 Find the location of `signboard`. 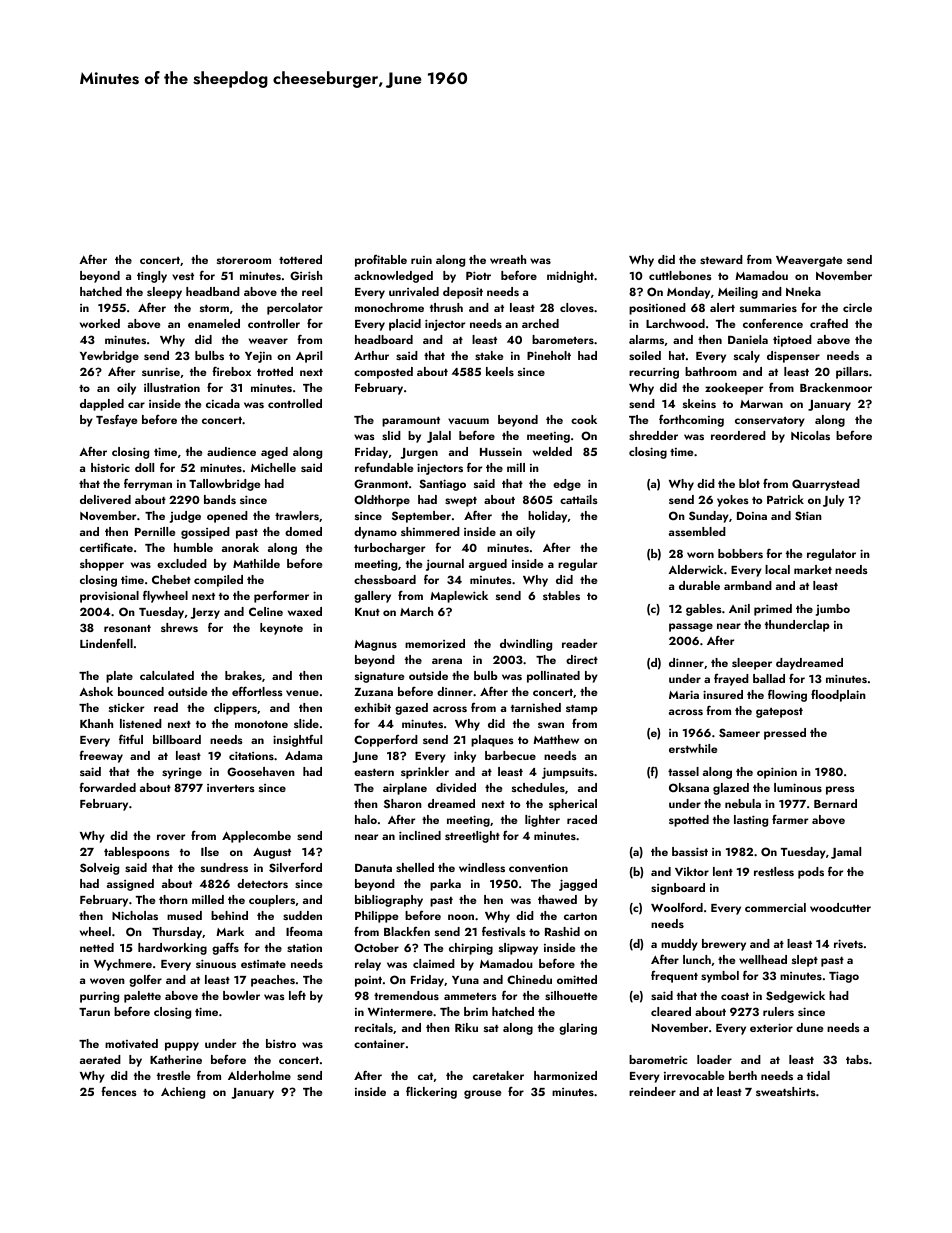

signboard is located at coordinates (678, 889).
